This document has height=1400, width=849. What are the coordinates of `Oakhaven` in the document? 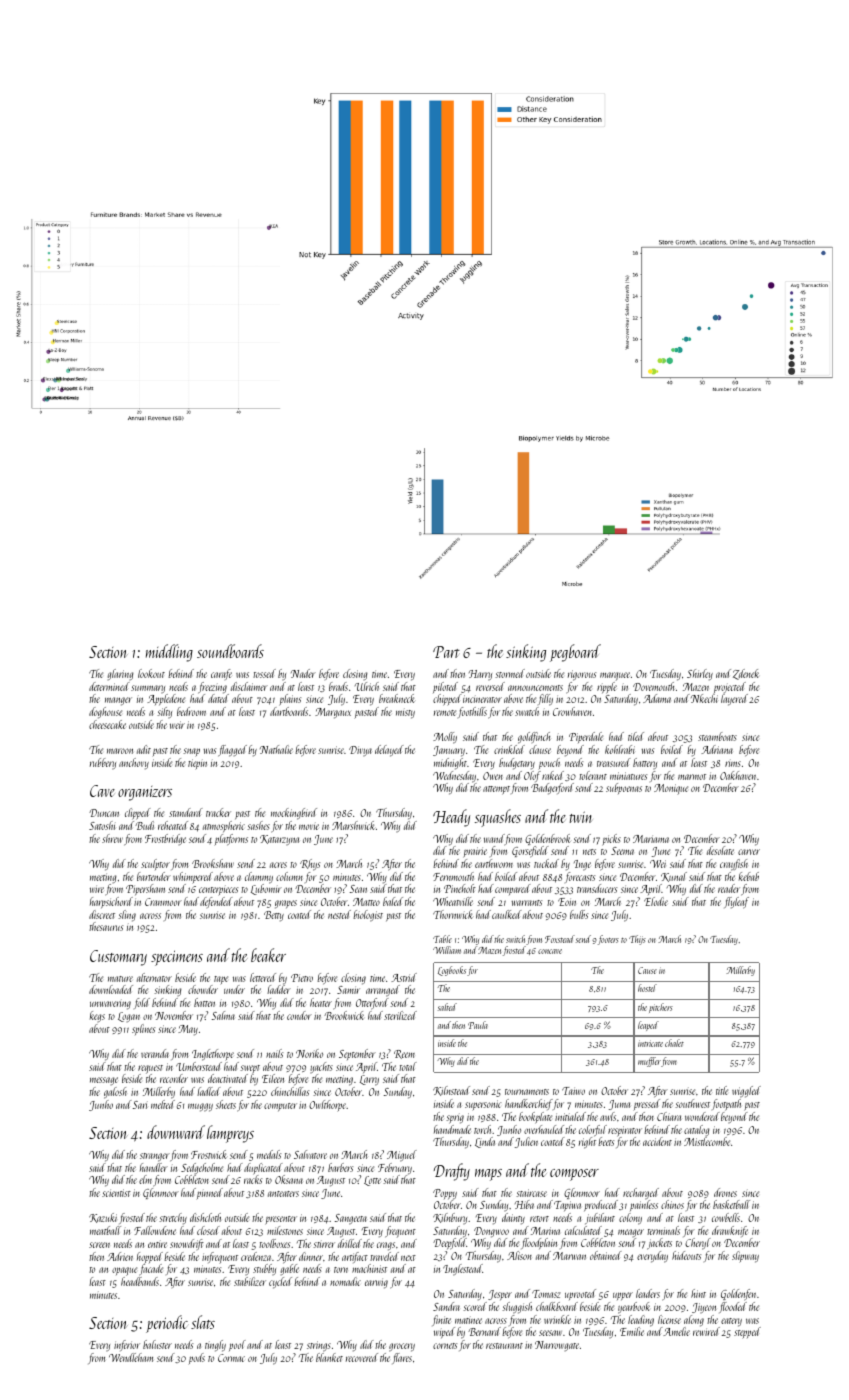 It's located at (738, 775).
